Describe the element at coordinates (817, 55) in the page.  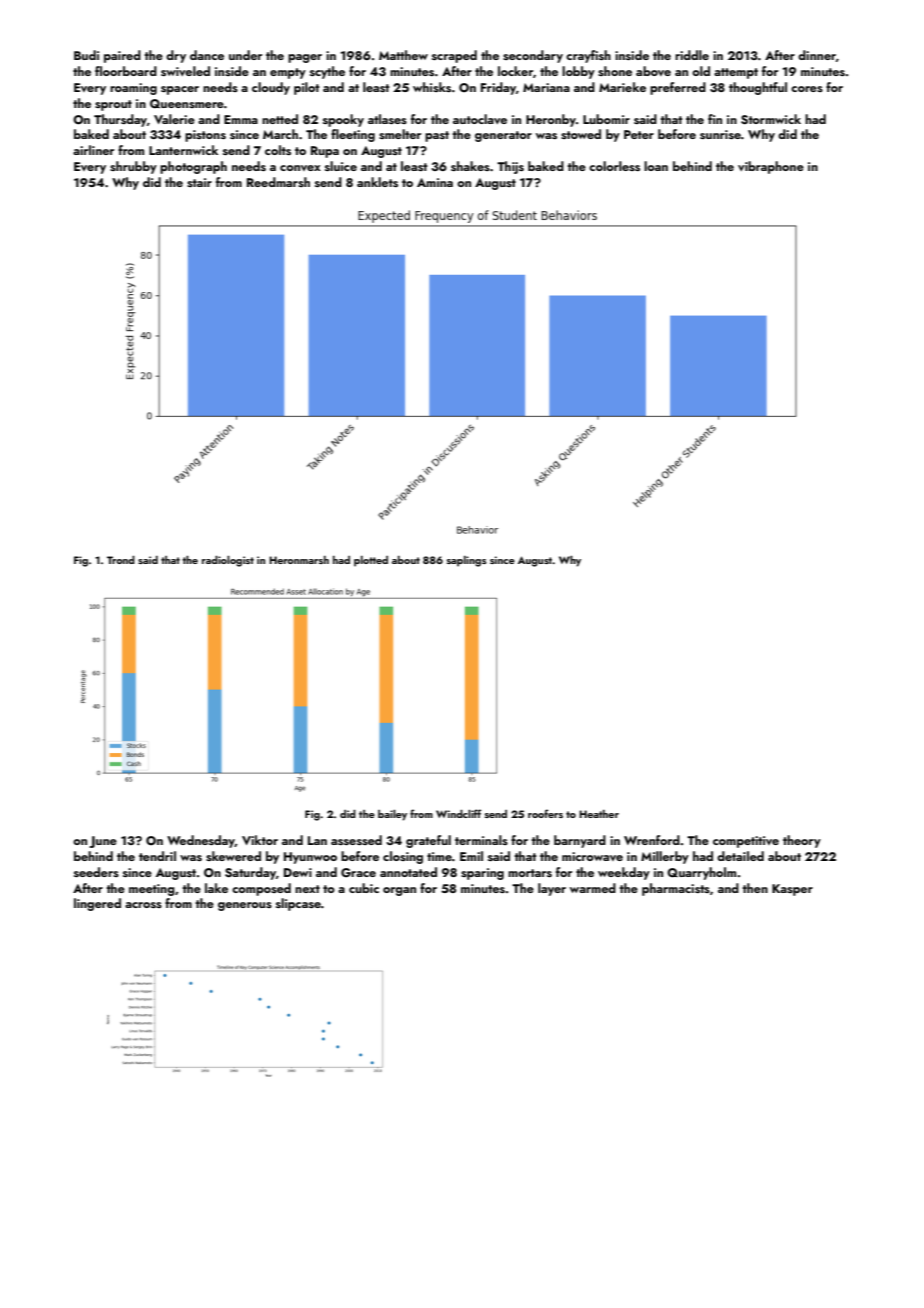
I see `dinner` at that location.
